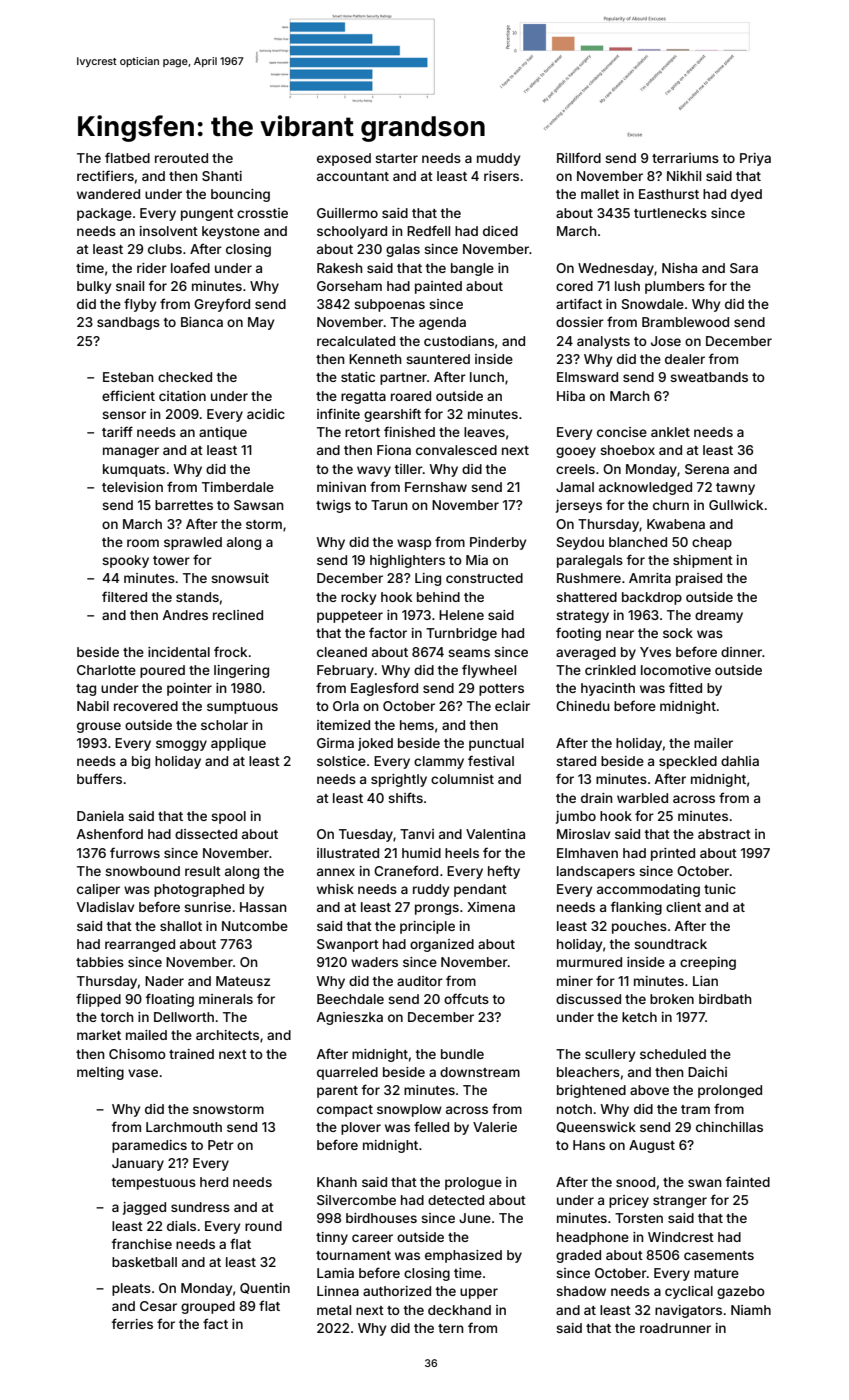 The height and width of the document is (1400, 849). What do you see at coordinates (105, 175) in the document?
I see `rectifiers` at bounding box center [105, 175].
